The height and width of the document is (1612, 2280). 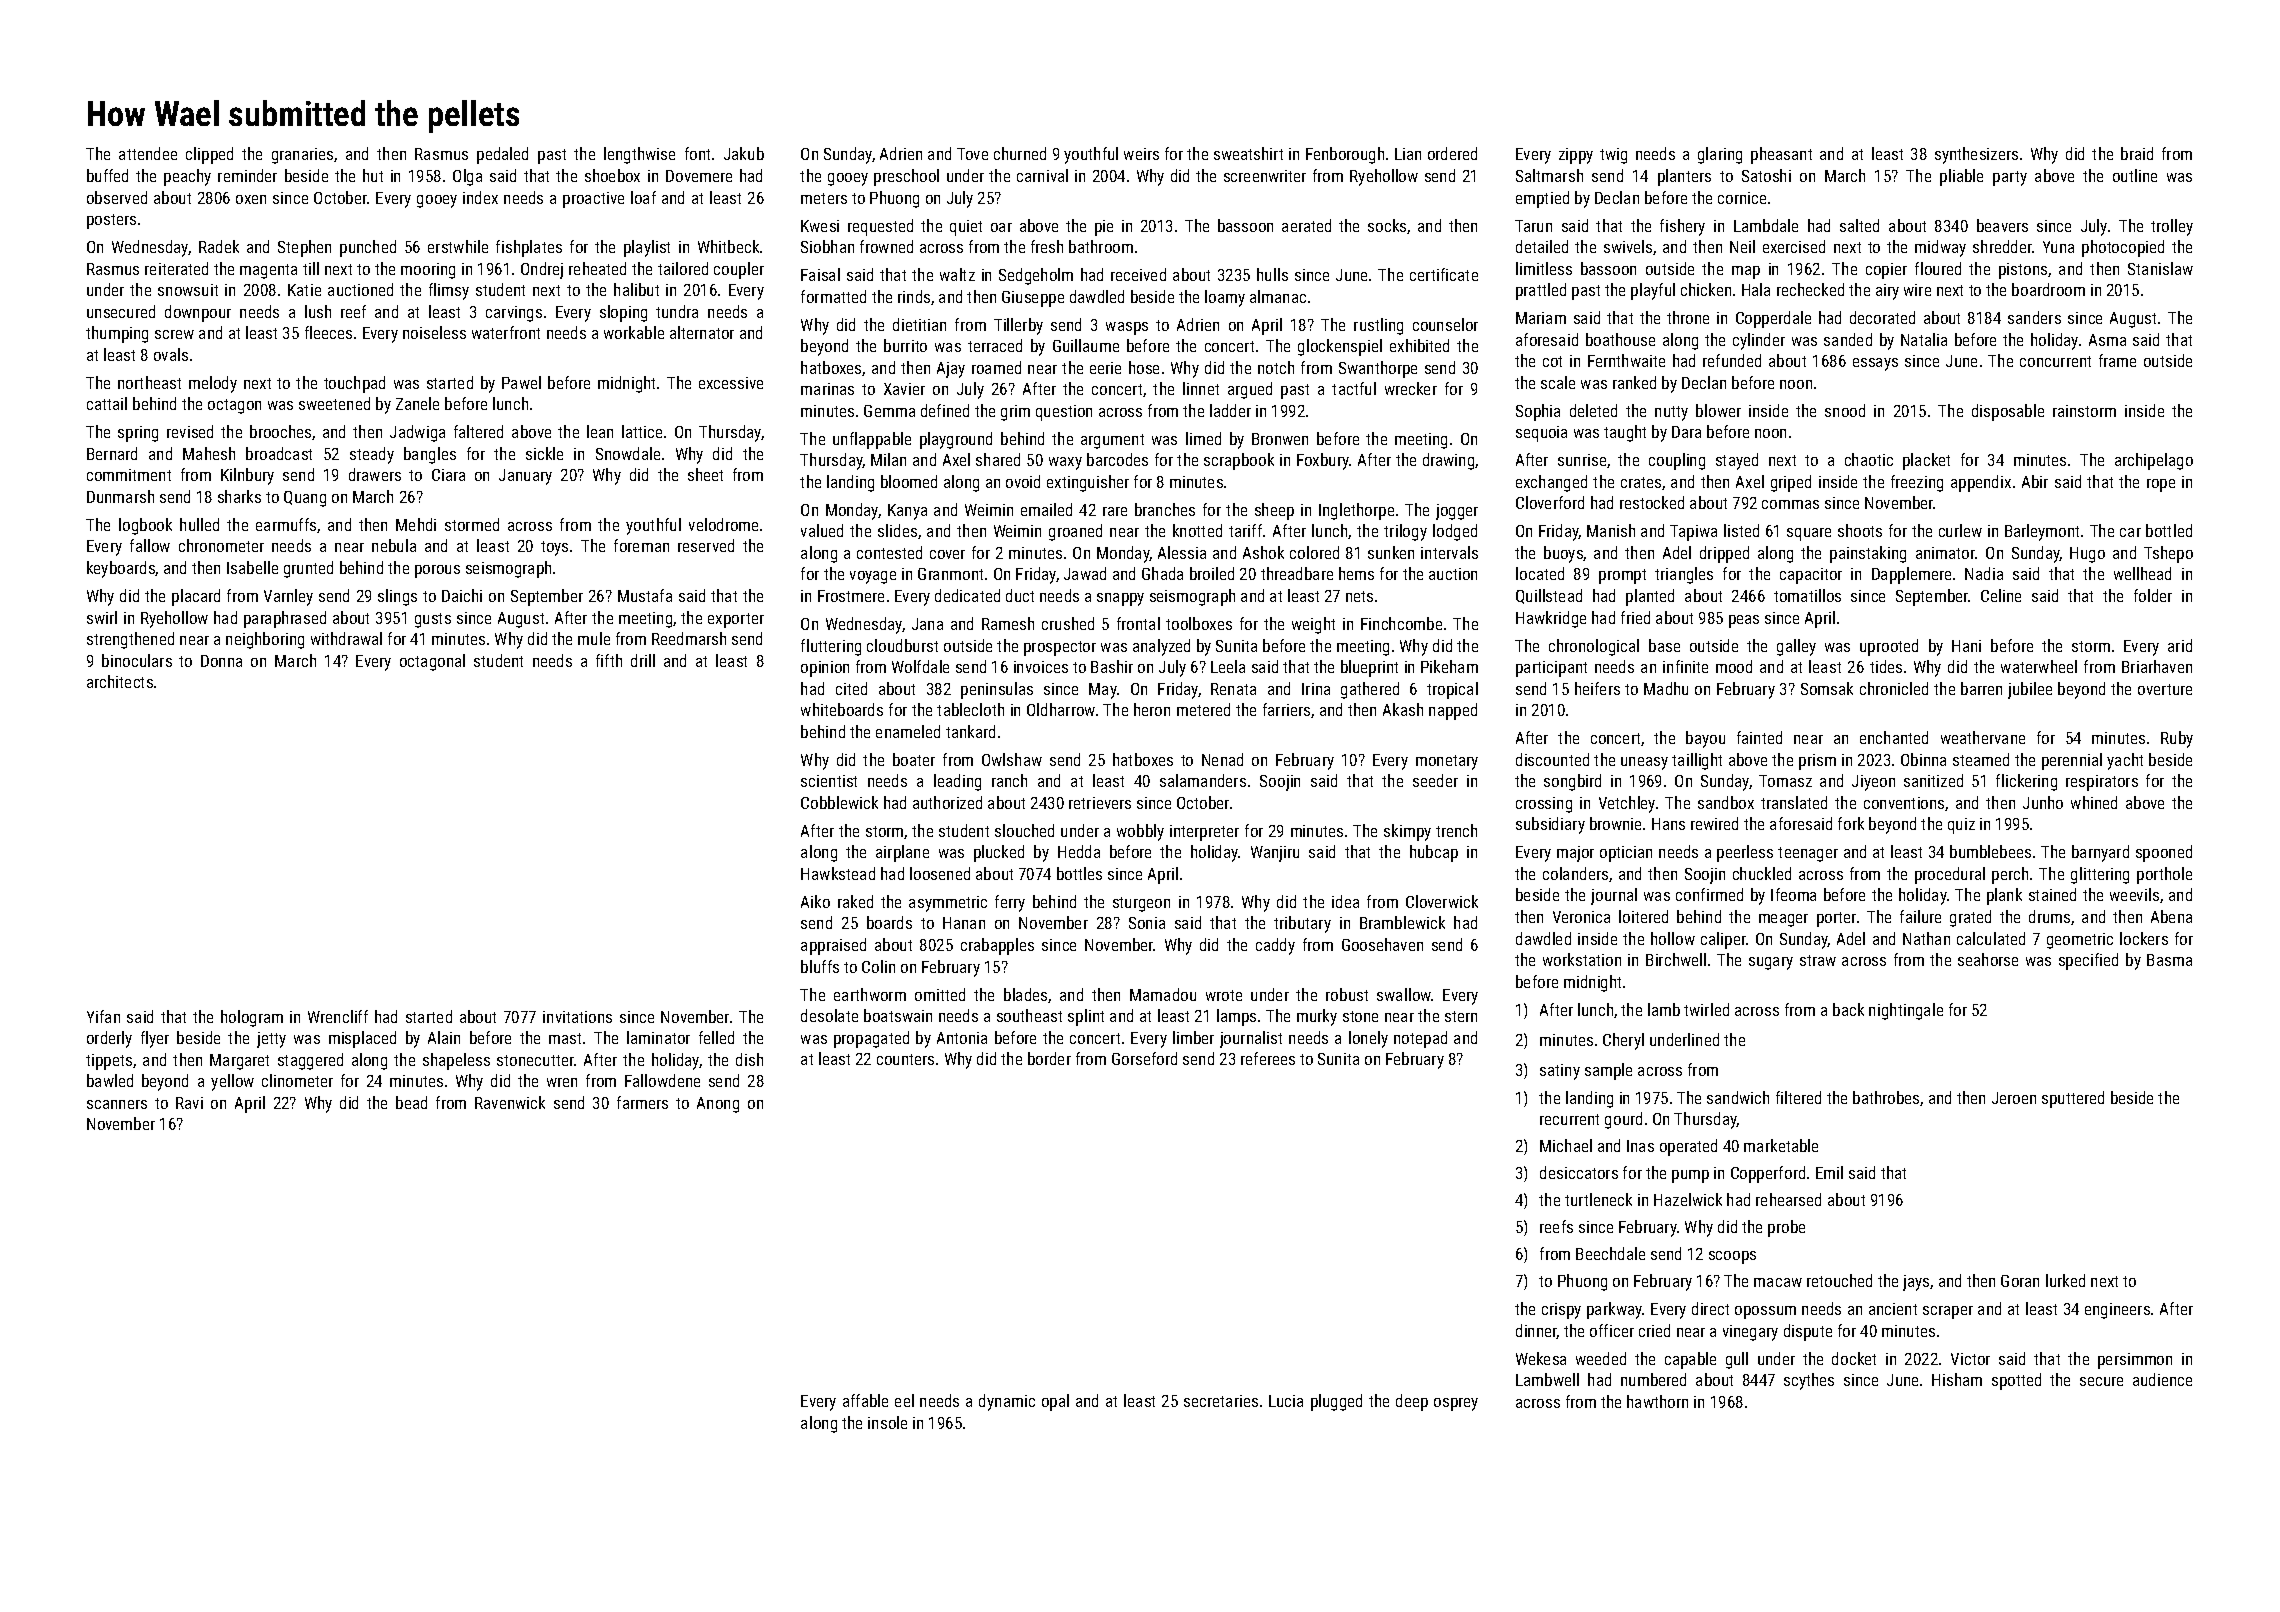 What do you see at coordinates (1302, 924) in the document?
I see `tributary` at bounding box center [1302, 924].
